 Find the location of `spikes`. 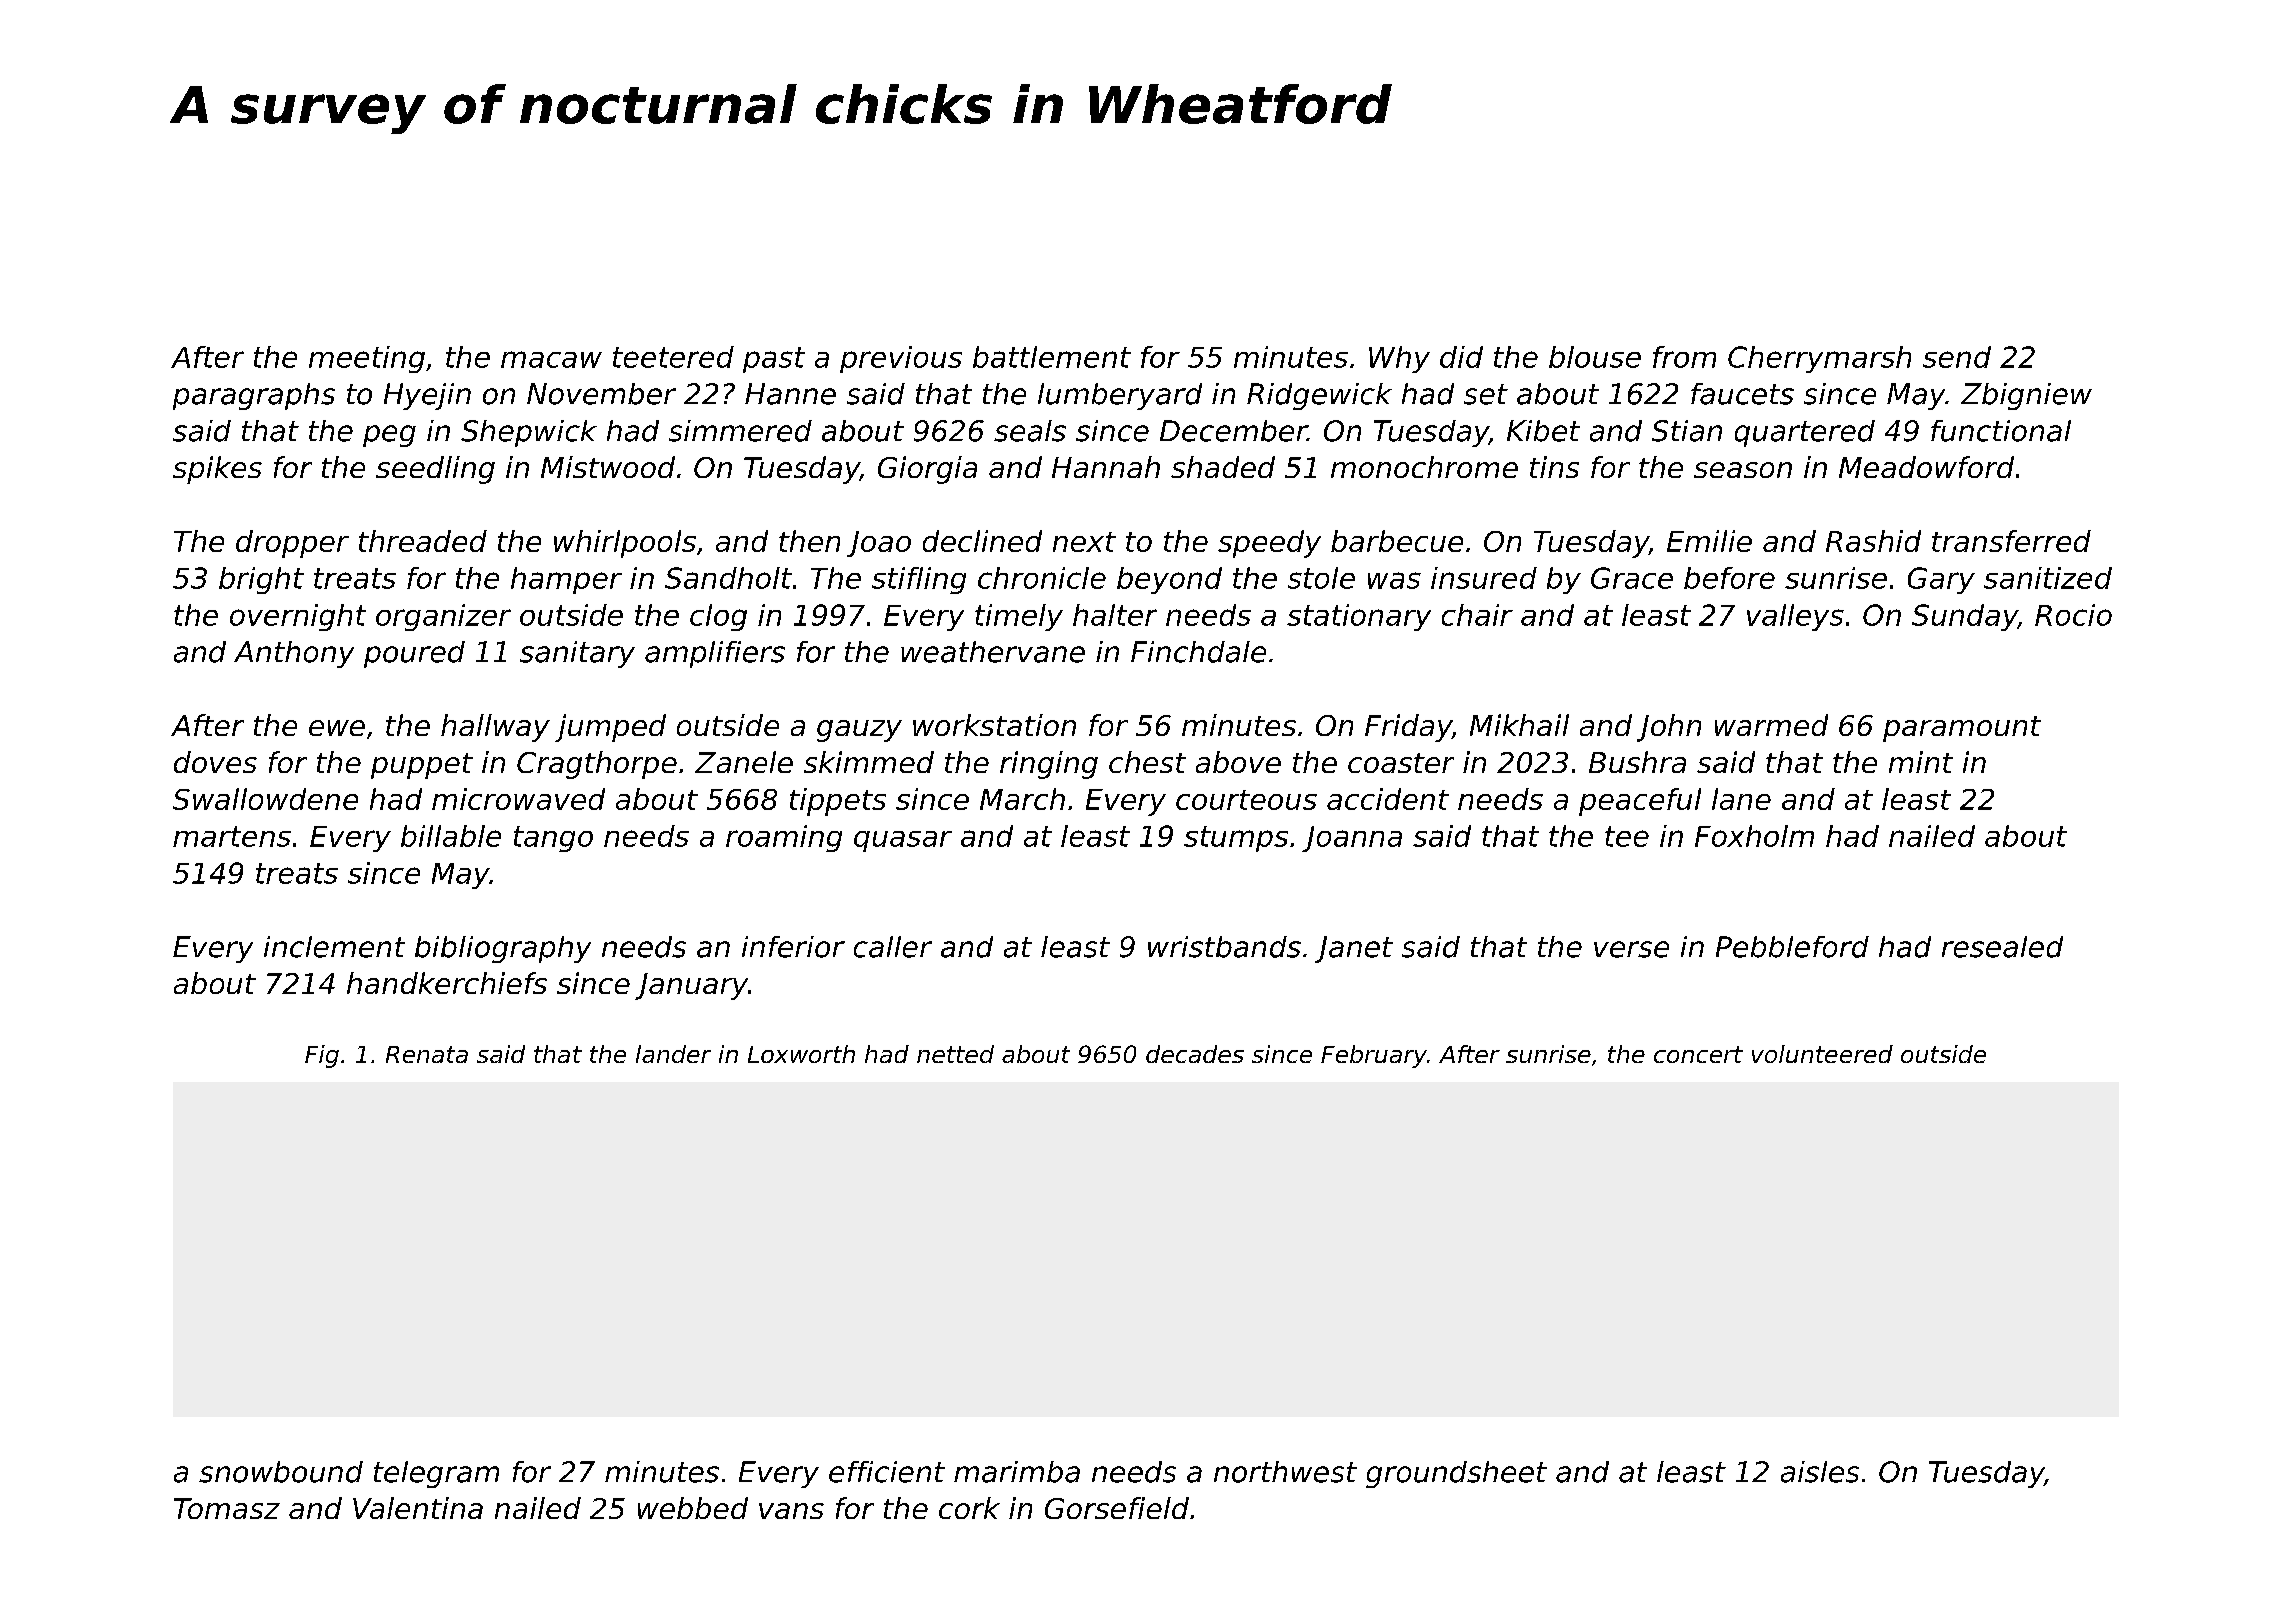

spikes is located at coordinates (217, 470).
